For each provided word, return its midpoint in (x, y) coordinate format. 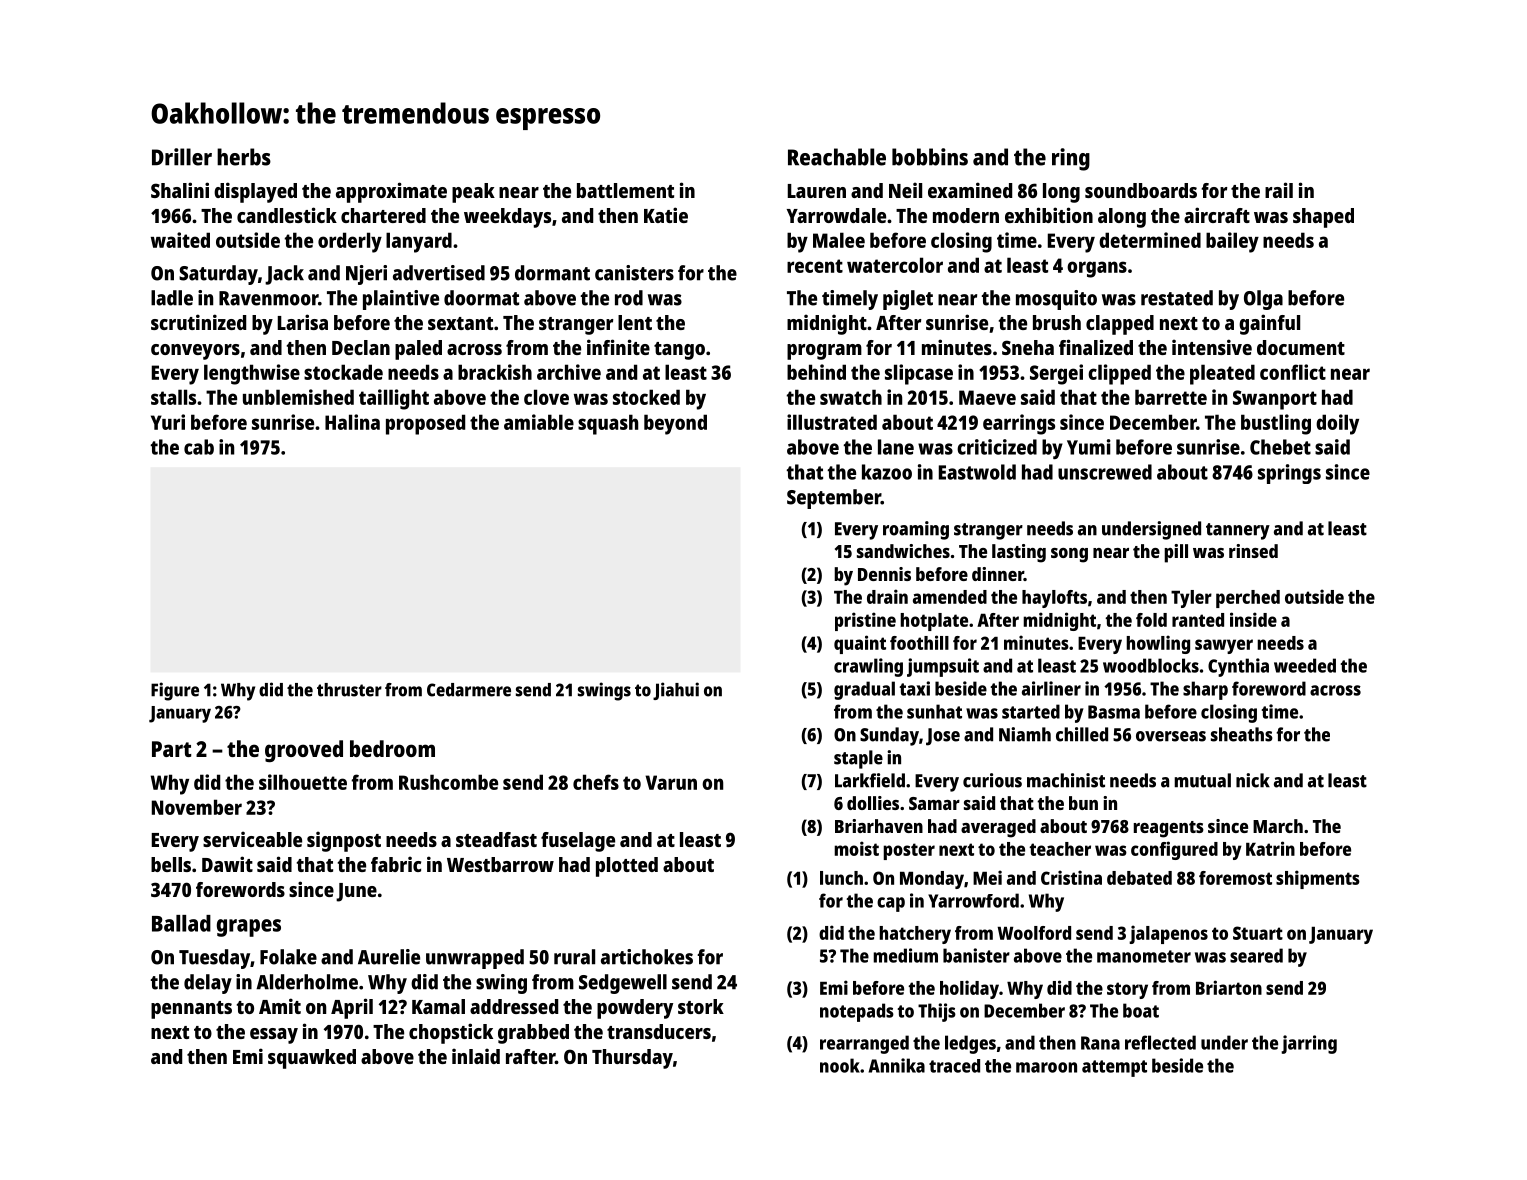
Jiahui (676, 691)
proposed (425, 424)
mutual (1202, 780)
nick (1253, 780)
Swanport (1275, 400)
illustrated (832, 422)
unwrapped (475, 959)
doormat (481, 298)
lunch (841, 878)
